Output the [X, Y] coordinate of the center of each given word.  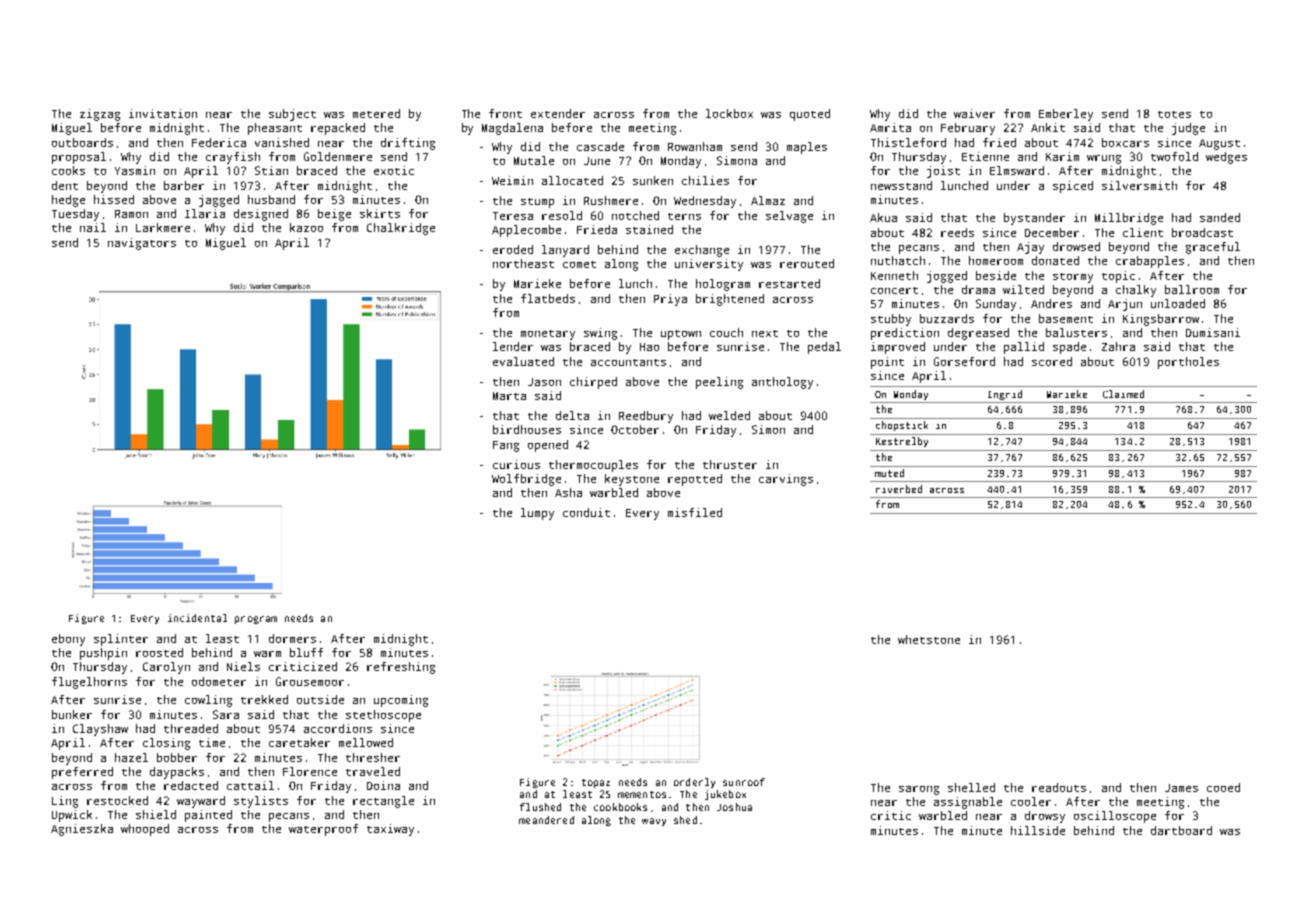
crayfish [233, 158]
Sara [226, 714]
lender [513, 346]
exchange [702, 251]
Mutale [534, 160]
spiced [1073, 187]
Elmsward [1017, 170]
